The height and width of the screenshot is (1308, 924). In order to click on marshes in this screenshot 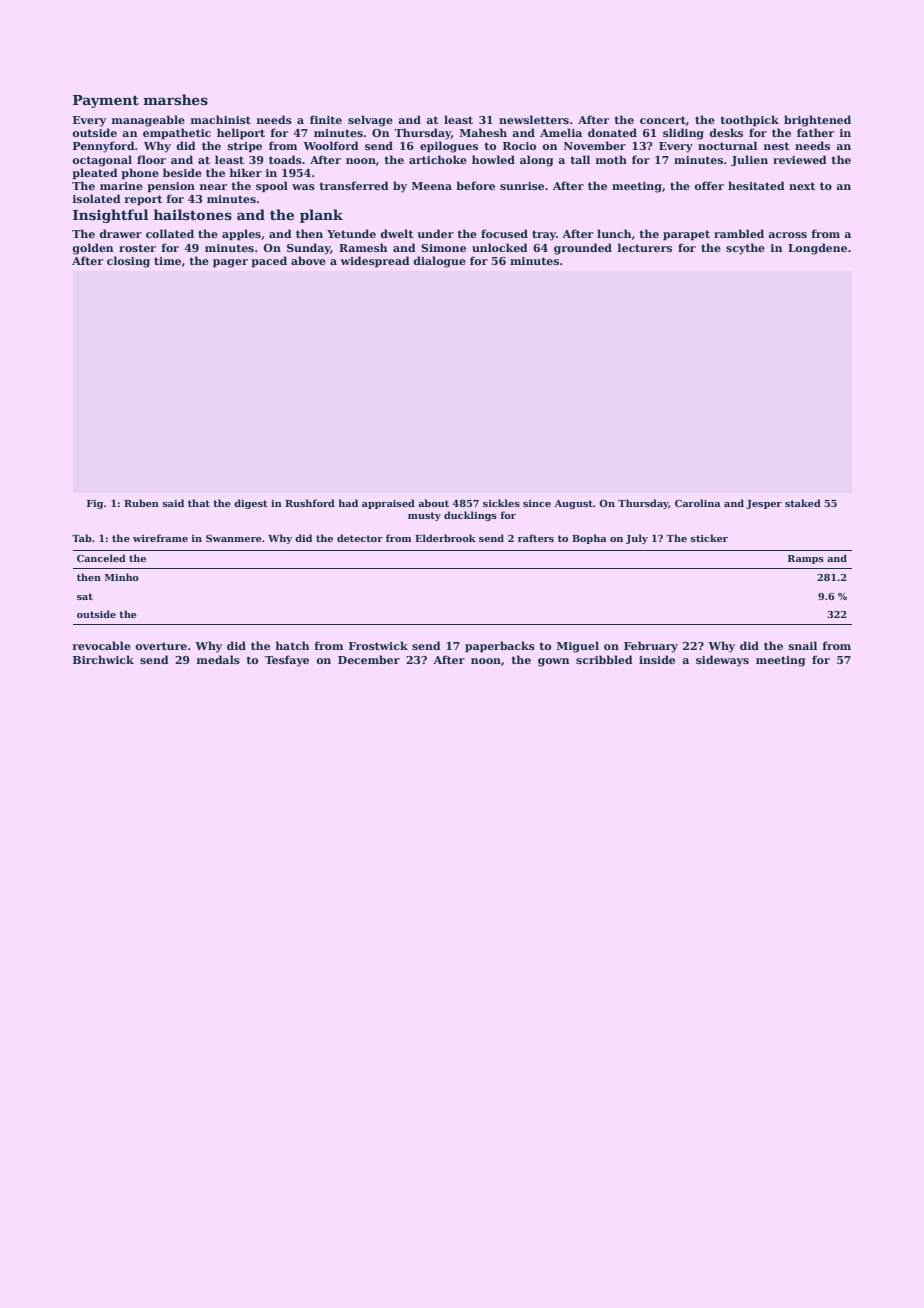, I will do `click(176, 99)`.
